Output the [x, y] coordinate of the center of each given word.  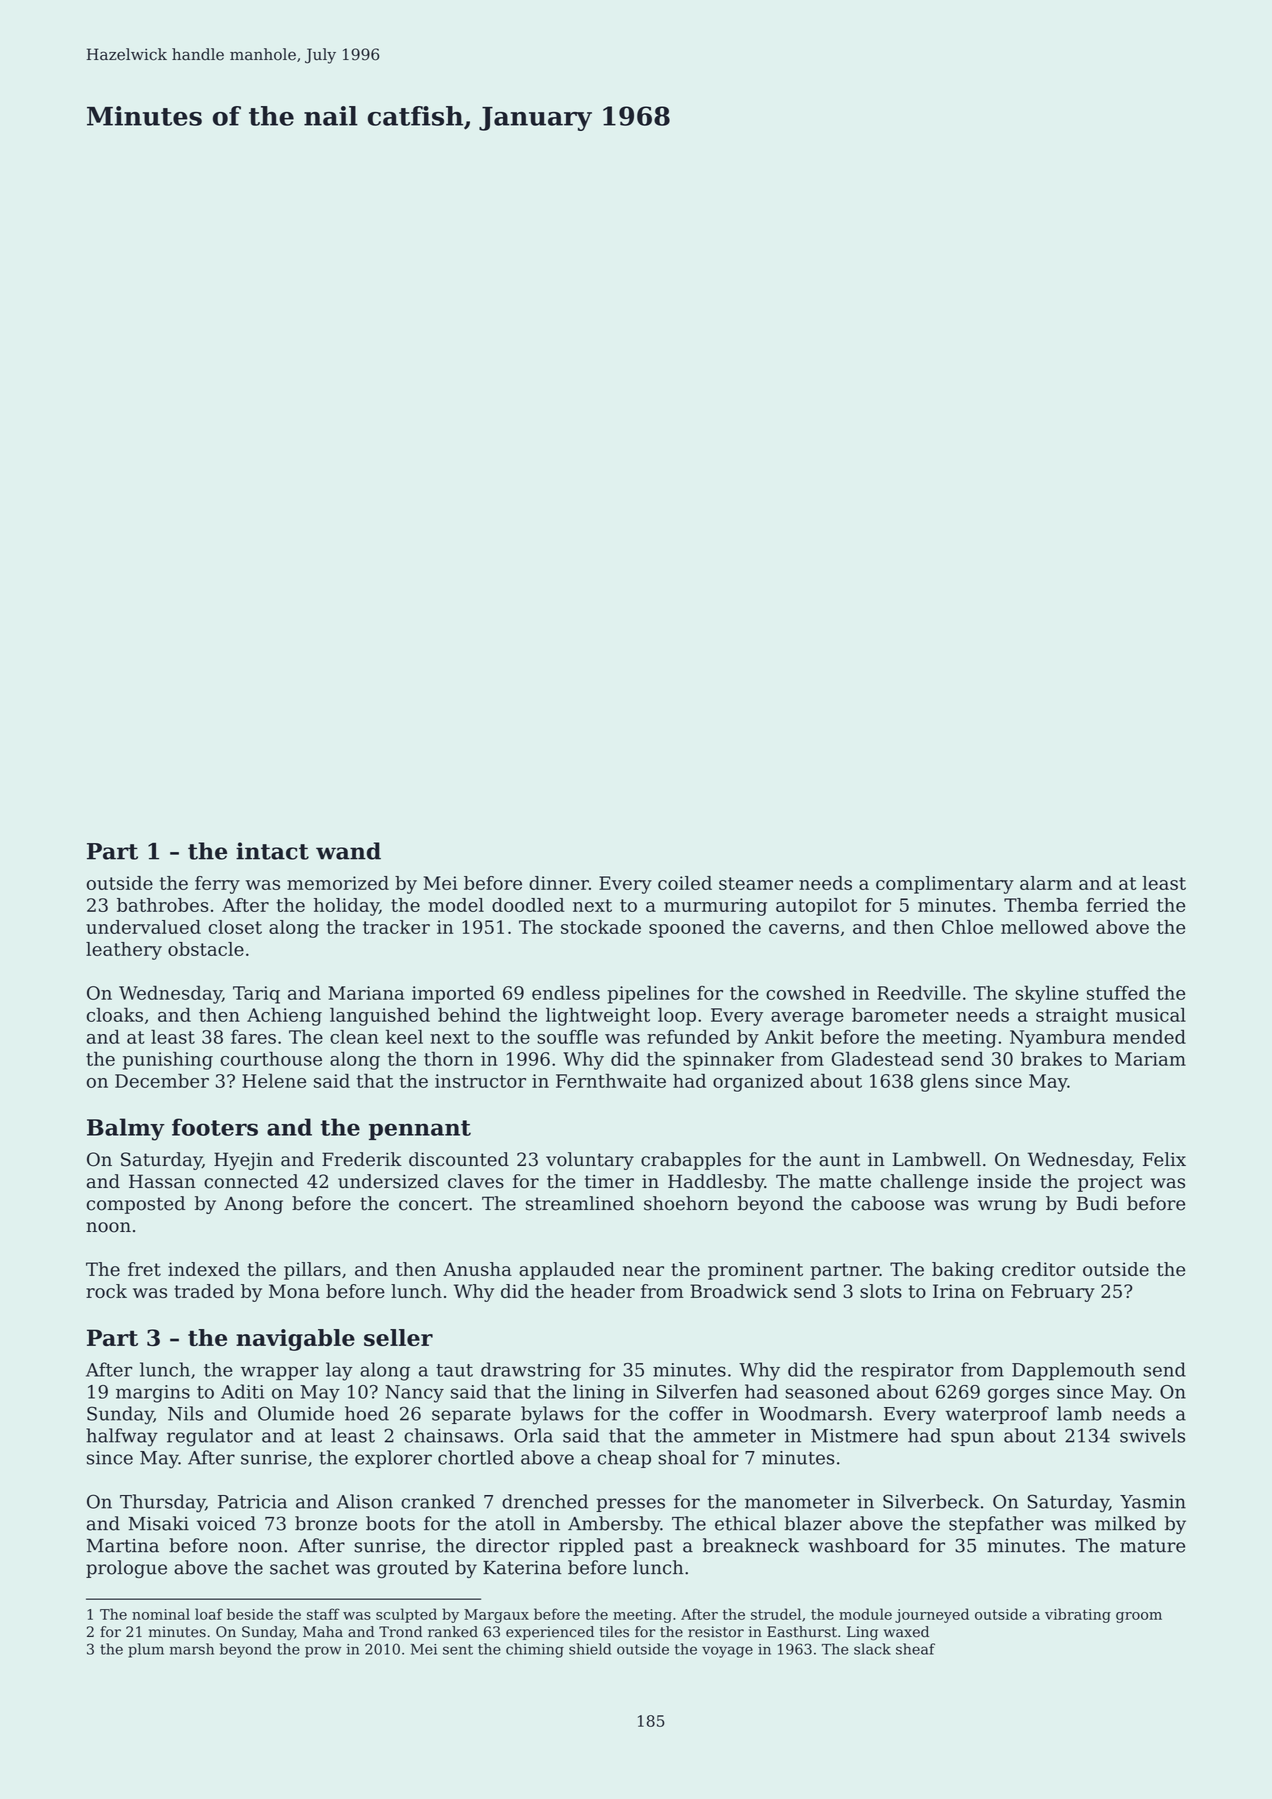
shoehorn [686, 1203]
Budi [1097, 1203]
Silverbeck [931, 1501]
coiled [685, 883]
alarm [1046, 883]
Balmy [126, 1129]
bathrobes [162, 905]
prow [323, 1652]
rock [106, 1291]
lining [599, 1393]
